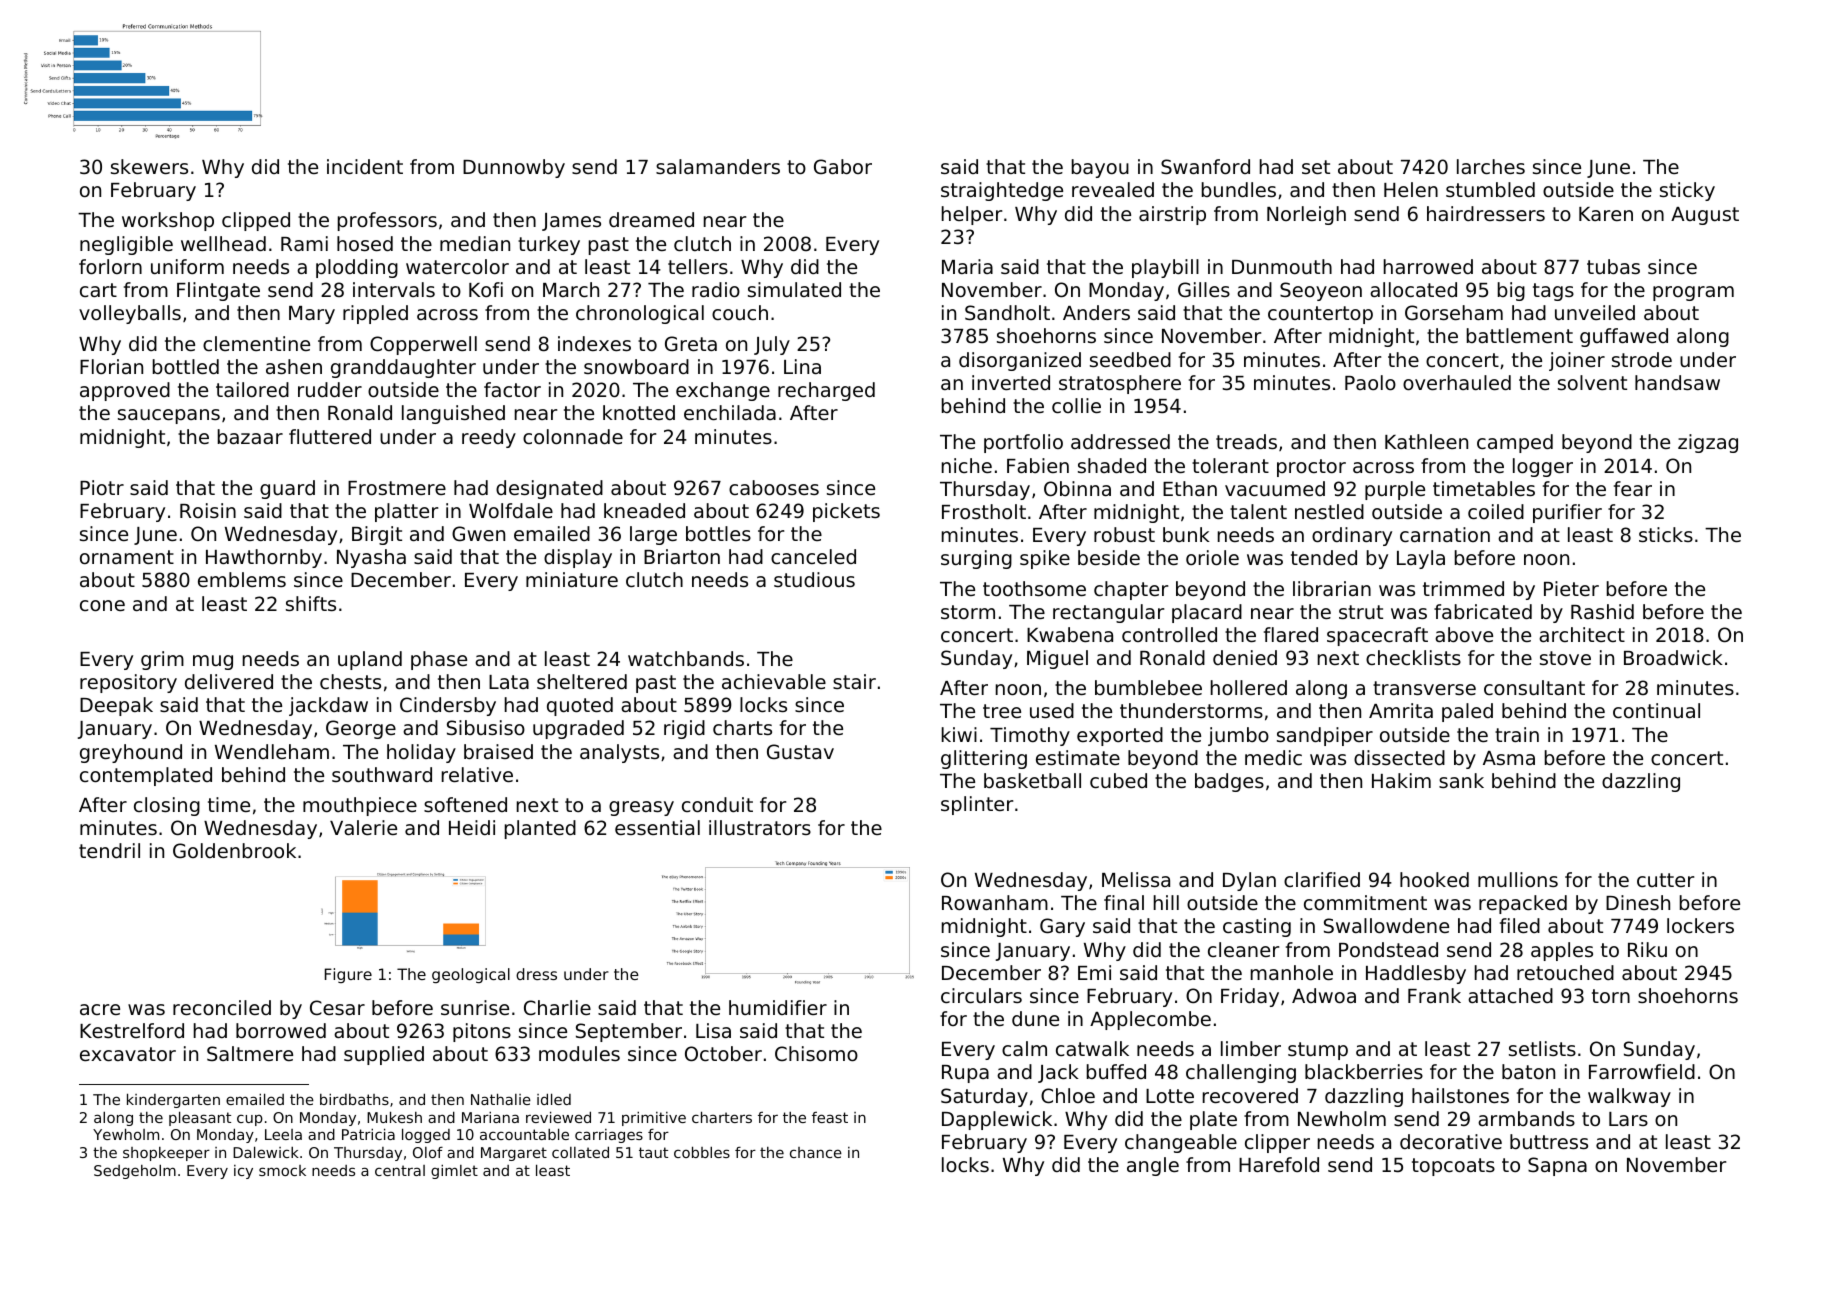 The image size is (1824, 1289). I want to click on tellers, so click(698, 266).
